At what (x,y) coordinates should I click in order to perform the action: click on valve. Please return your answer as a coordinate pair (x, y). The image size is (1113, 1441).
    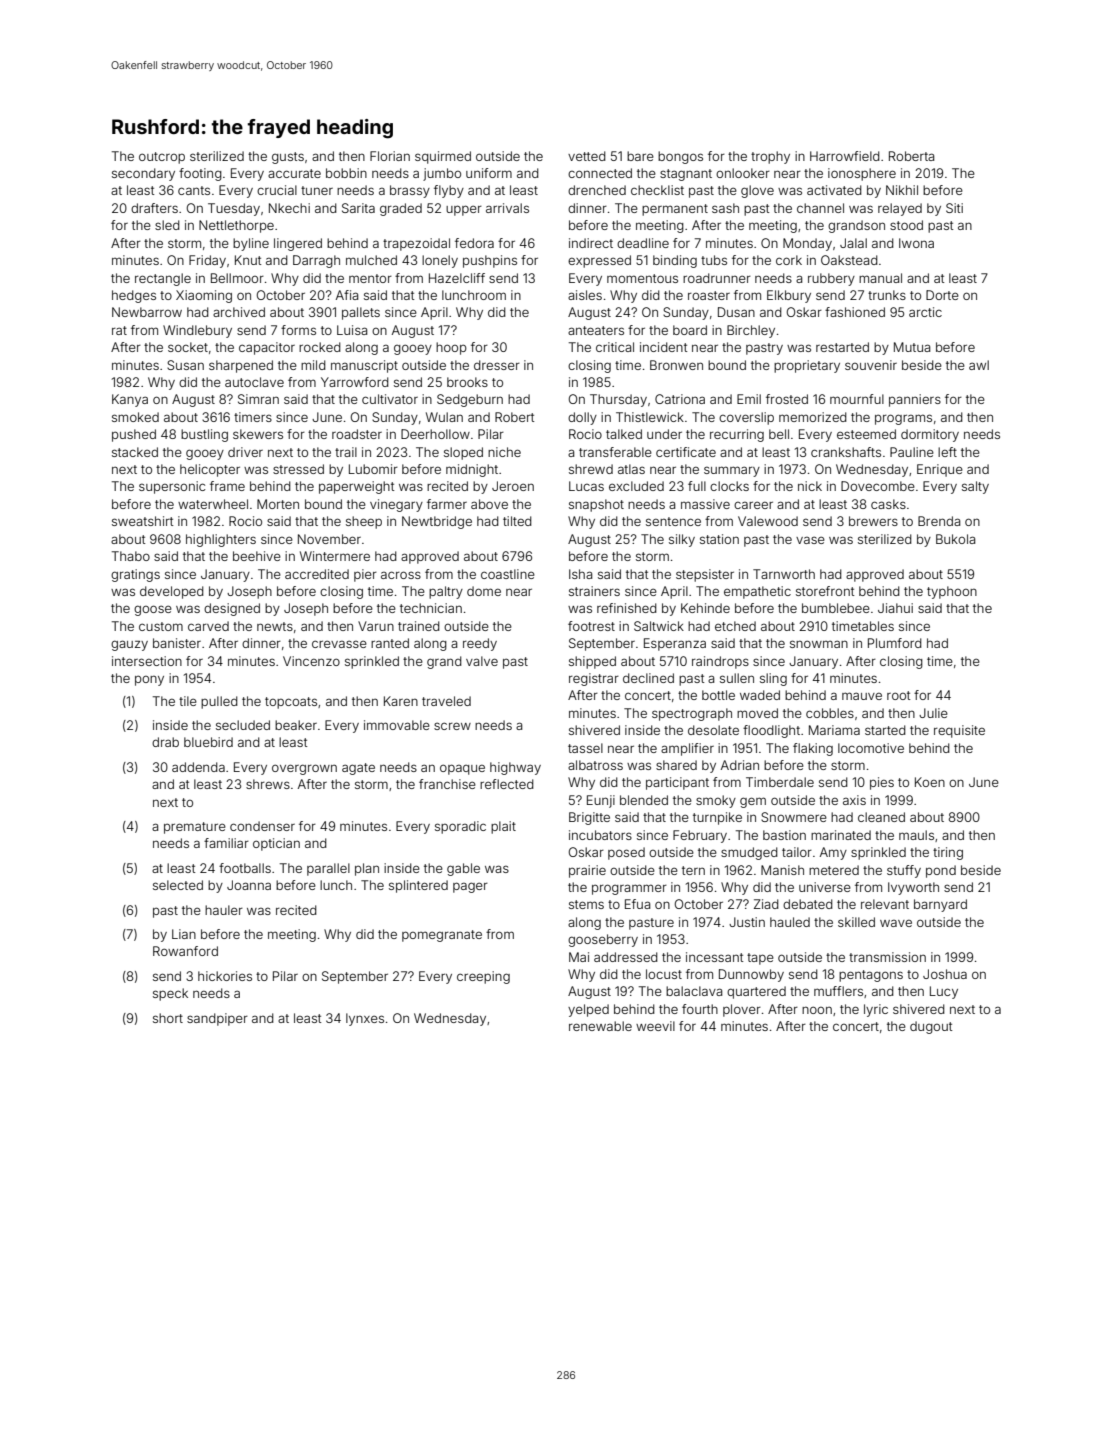
    Looking at the image, I should click on (482, 661).
